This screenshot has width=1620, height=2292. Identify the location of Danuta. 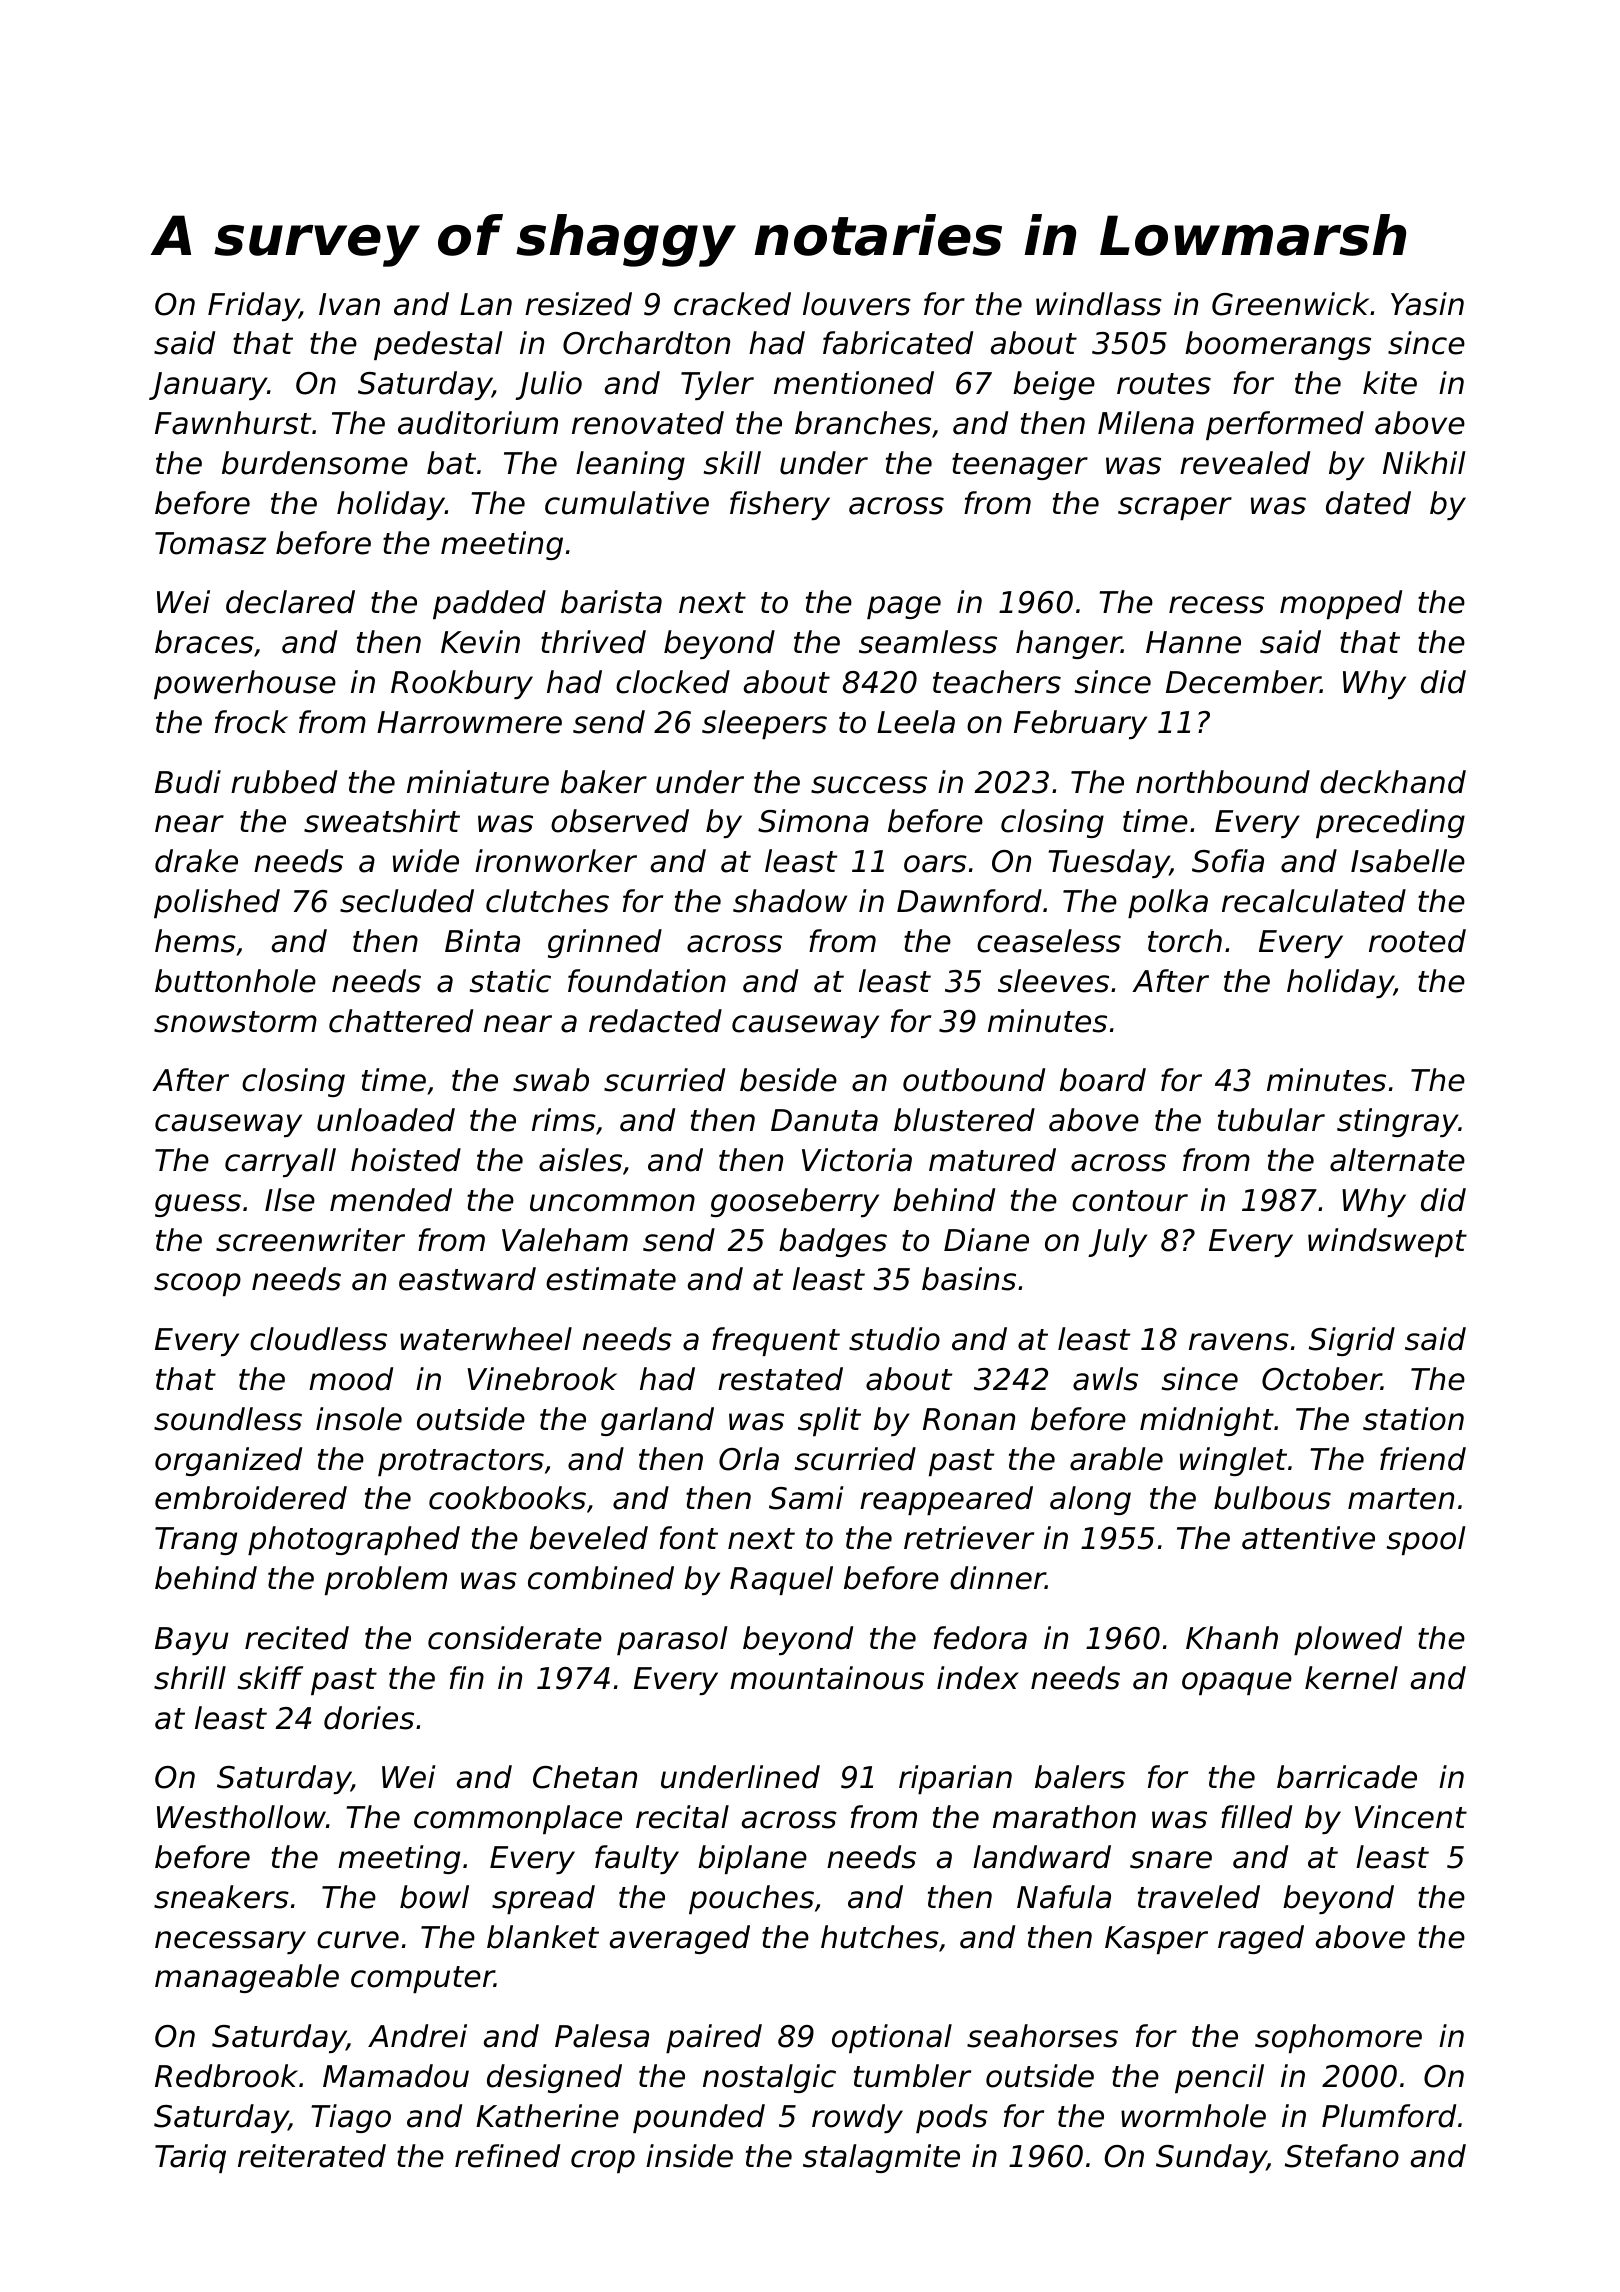
(824, 1120).
